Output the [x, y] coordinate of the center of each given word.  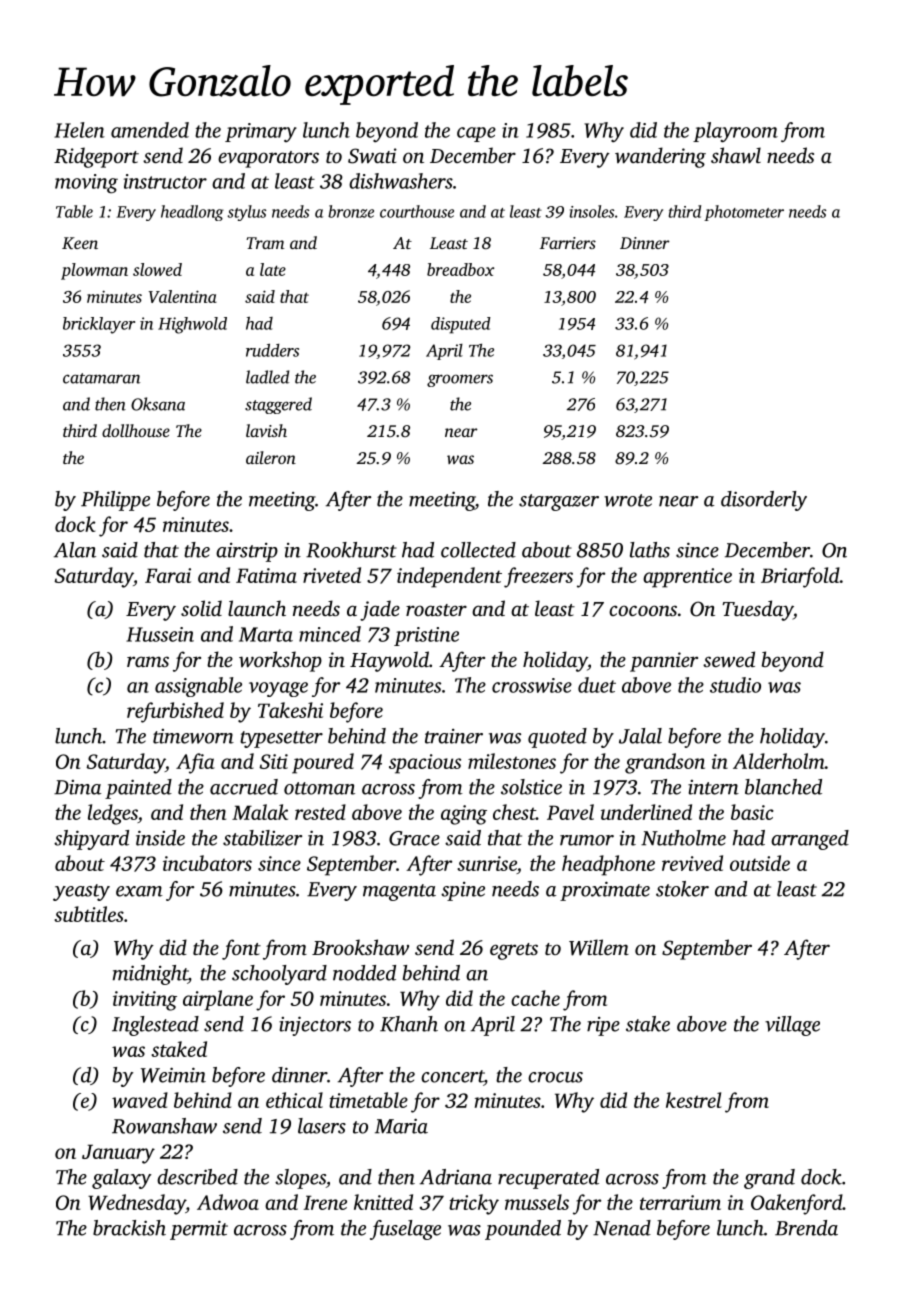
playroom [735, 132]
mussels [537, 1202]
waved [140, 1100]
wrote [628, 500]
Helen [79, 130]
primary [261, 132]
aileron [271, 457]
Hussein [160, 634]
